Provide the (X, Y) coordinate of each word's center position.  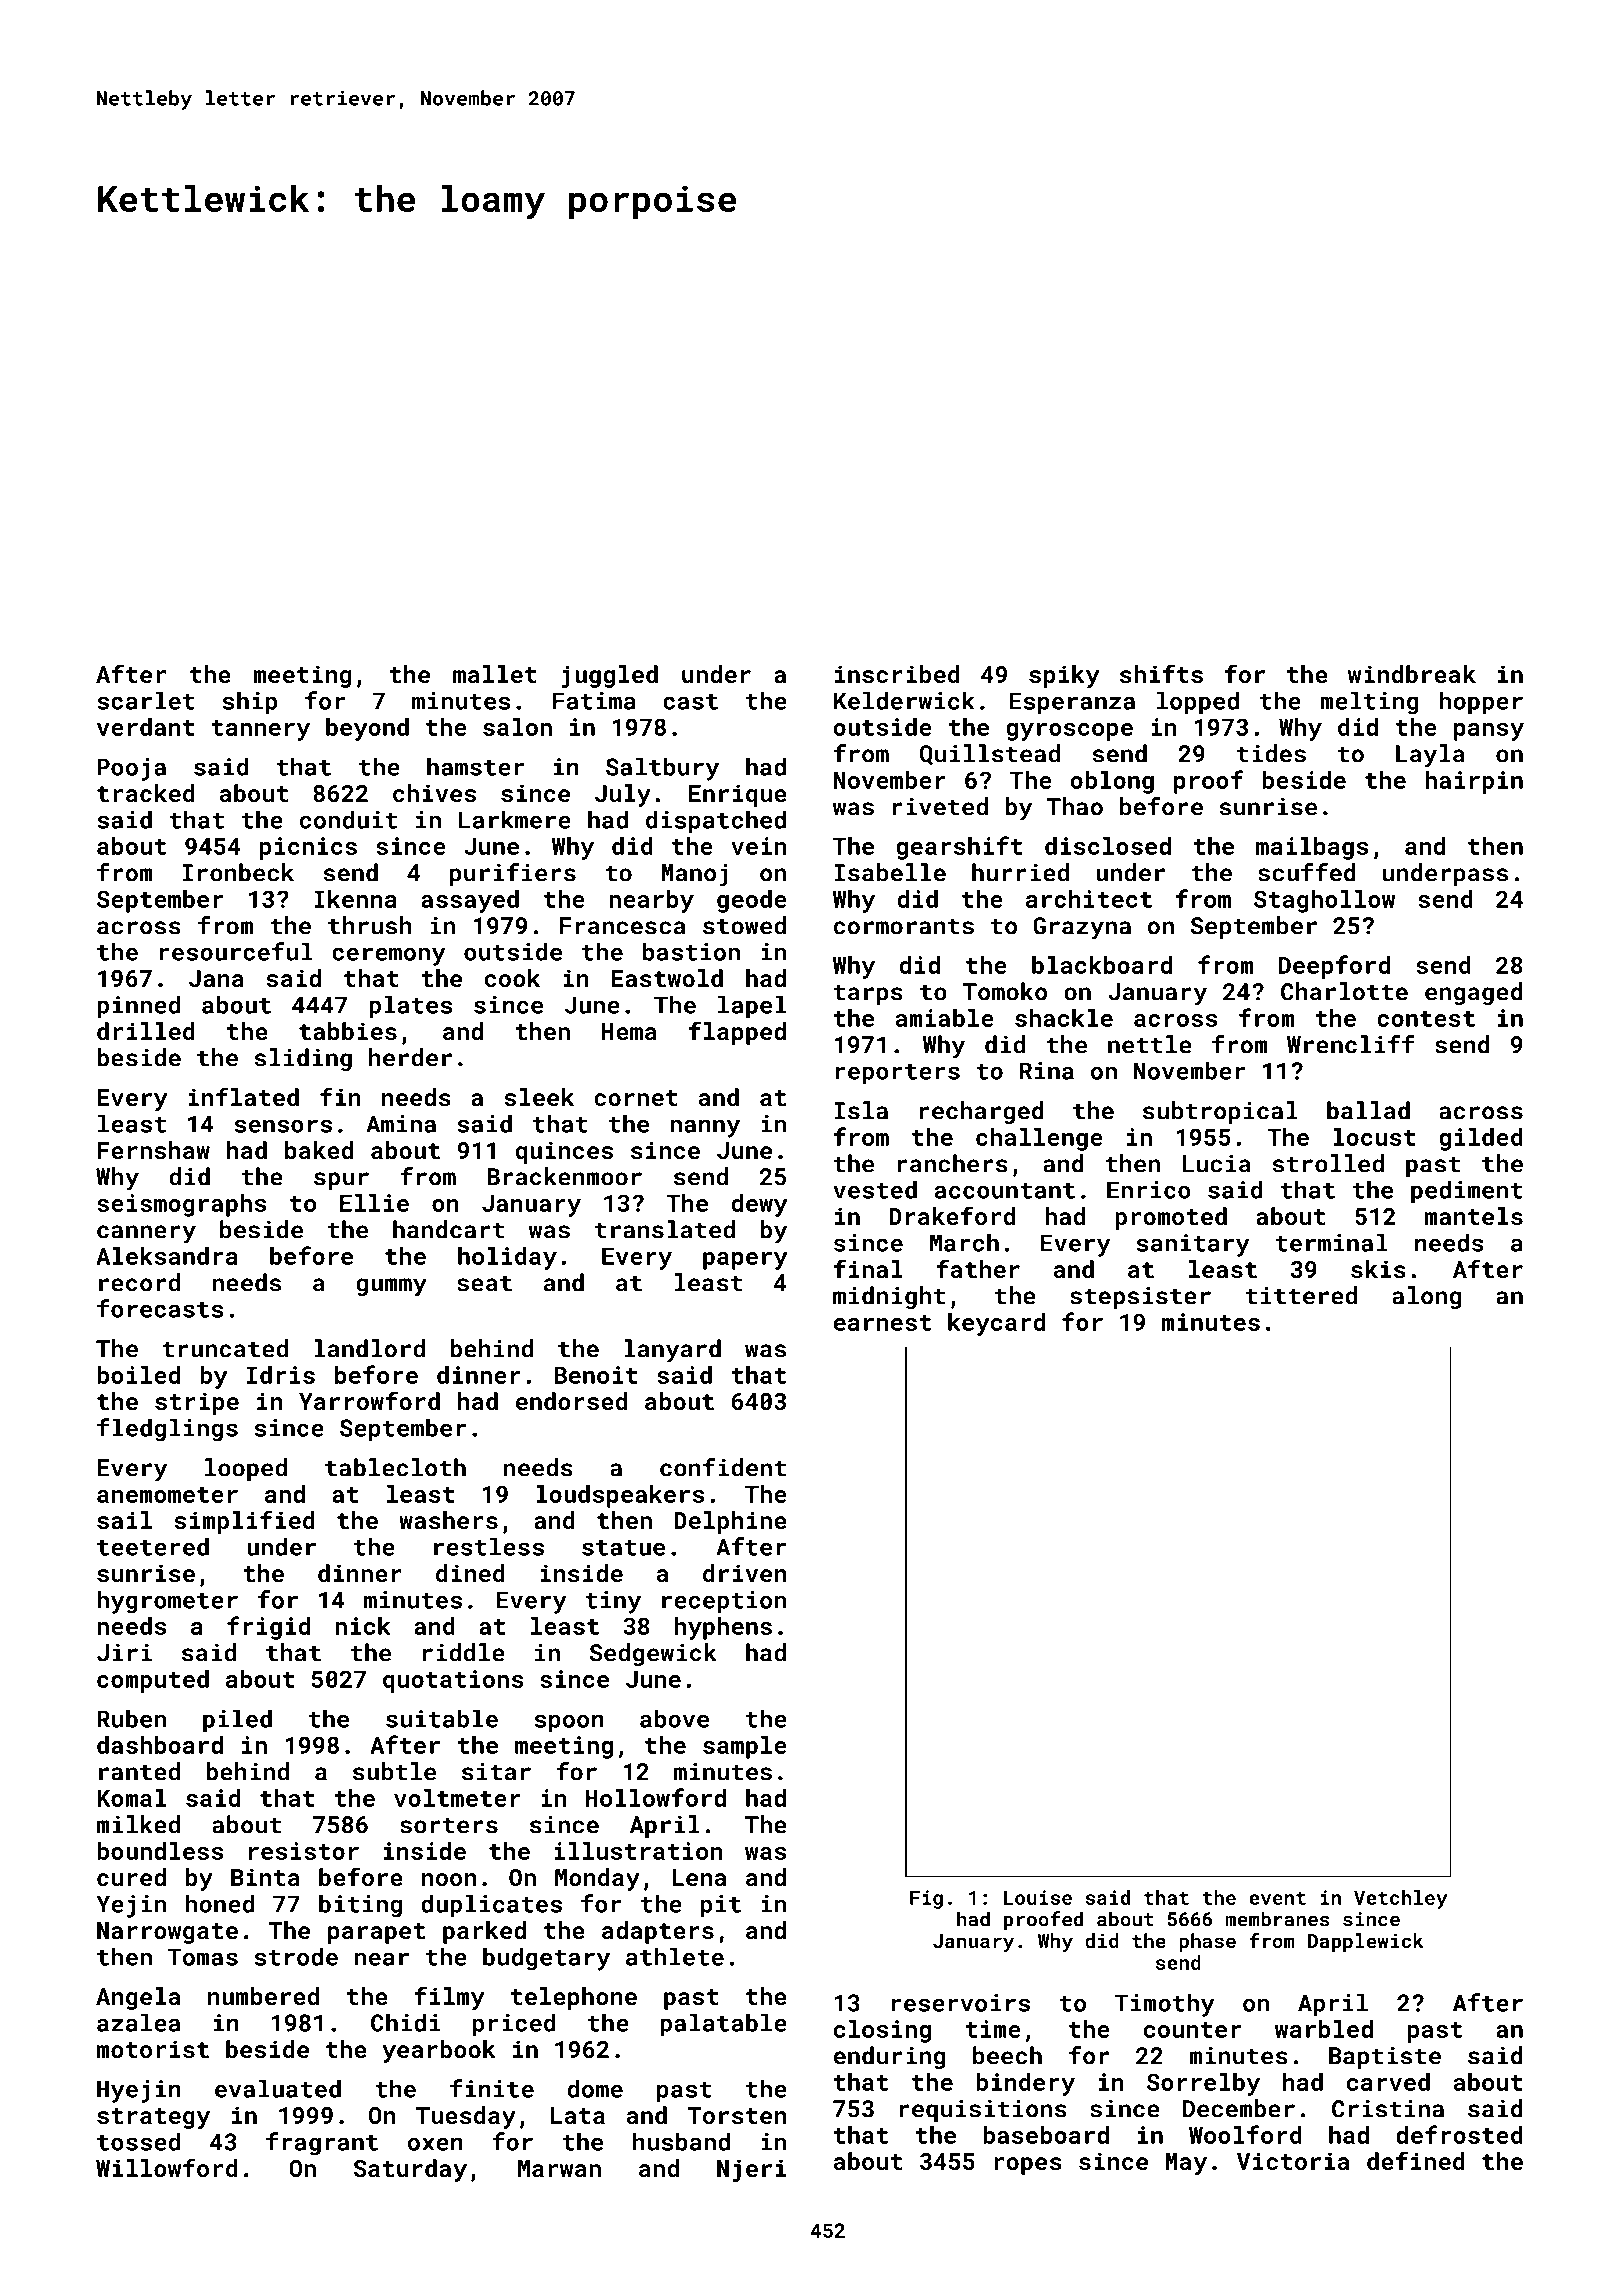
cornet (636, 1098)
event (1277, 1898)
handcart (449, 1229)
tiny (613, 1602)
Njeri (751, 2170)
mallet (495, 674)
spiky (1064, 676)
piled (237, 1721)
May (1186, 2164)
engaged (1474, 993)
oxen (435, 2144)
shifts (1161, 673)
